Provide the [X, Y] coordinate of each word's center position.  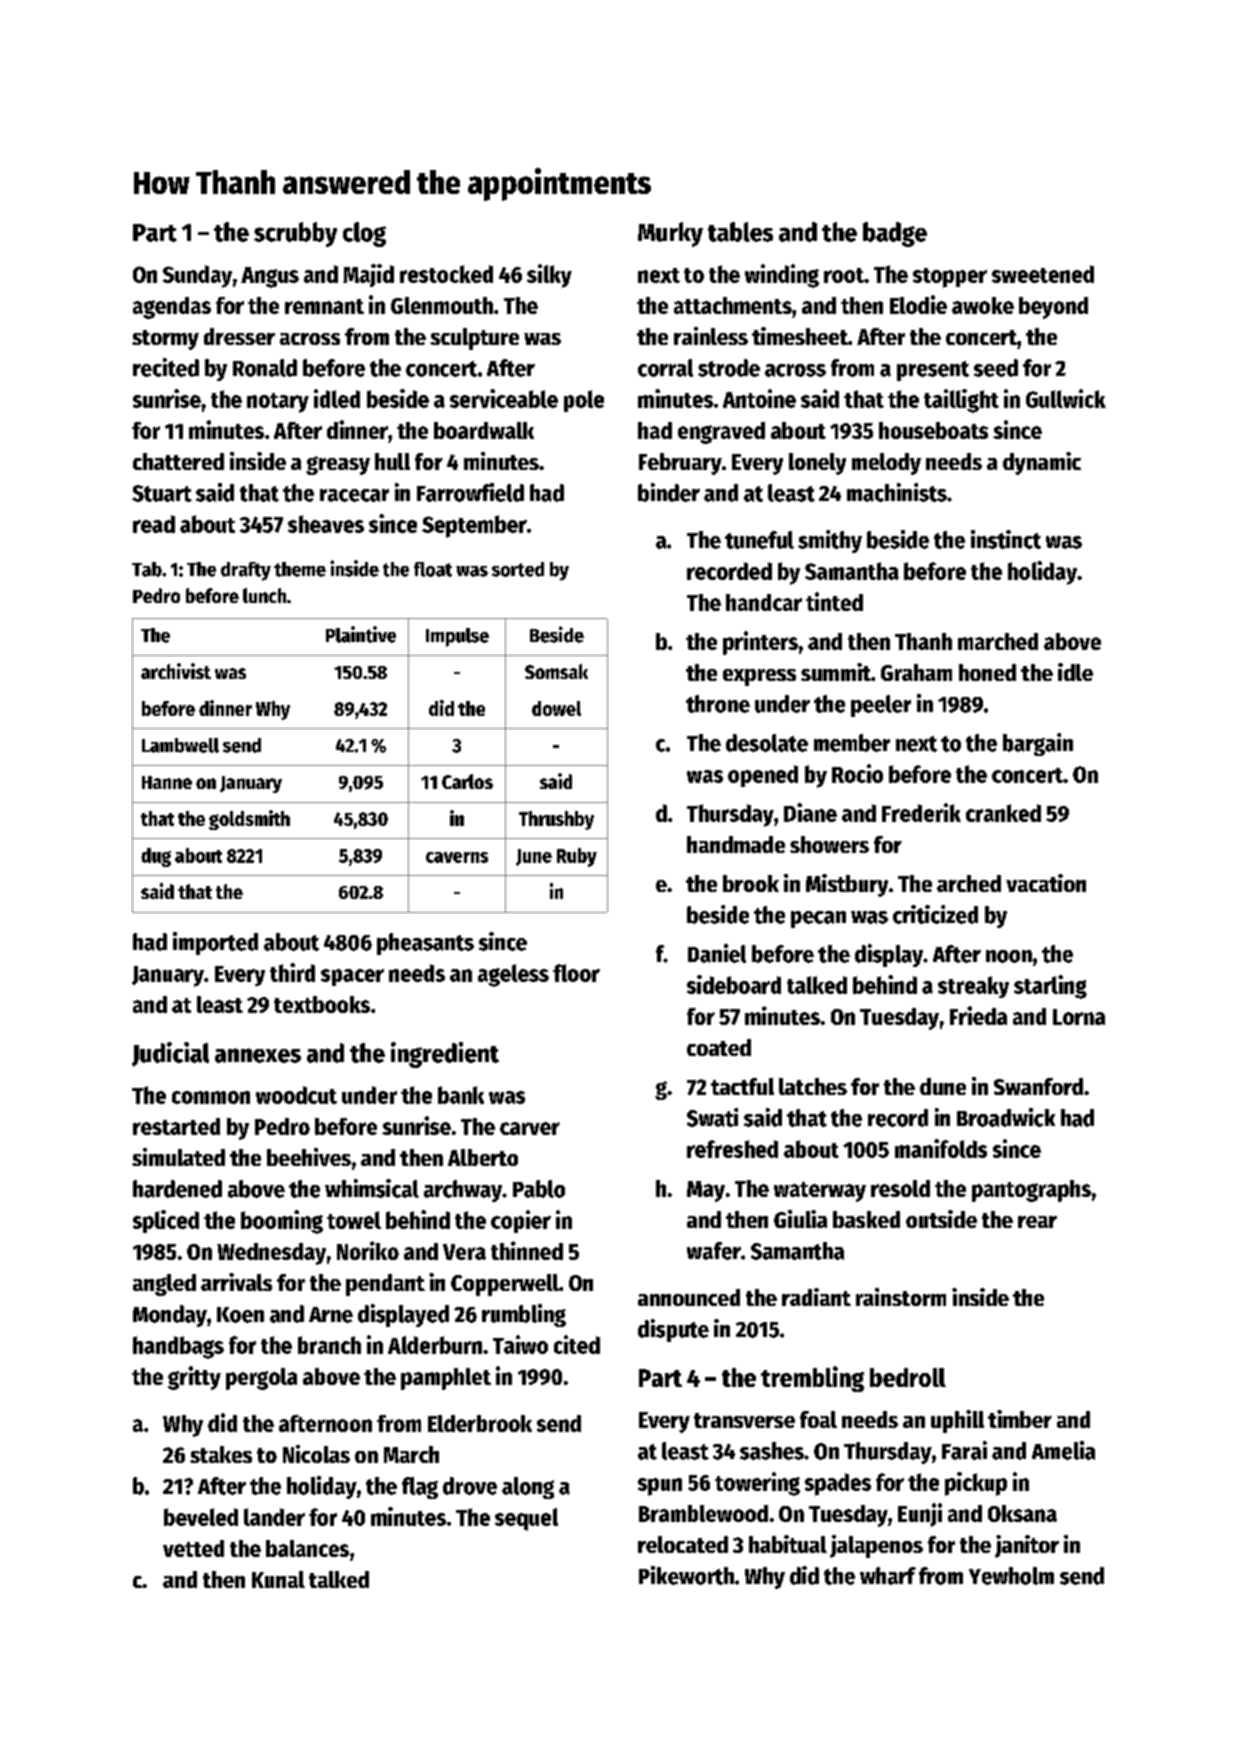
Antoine [759, 398]
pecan [818, 919]
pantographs [1031, 1191]
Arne [331, 1315]
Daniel [717, 953]
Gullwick [1066, 398]
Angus [270, 277]
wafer [714, 1251]
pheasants [425, 944]
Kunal [278, 1579]
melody [886, 464]
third [292, 972]
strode [729, 368]
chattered [178, 461]
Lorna [1079, 1017]
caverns [457, 857]
